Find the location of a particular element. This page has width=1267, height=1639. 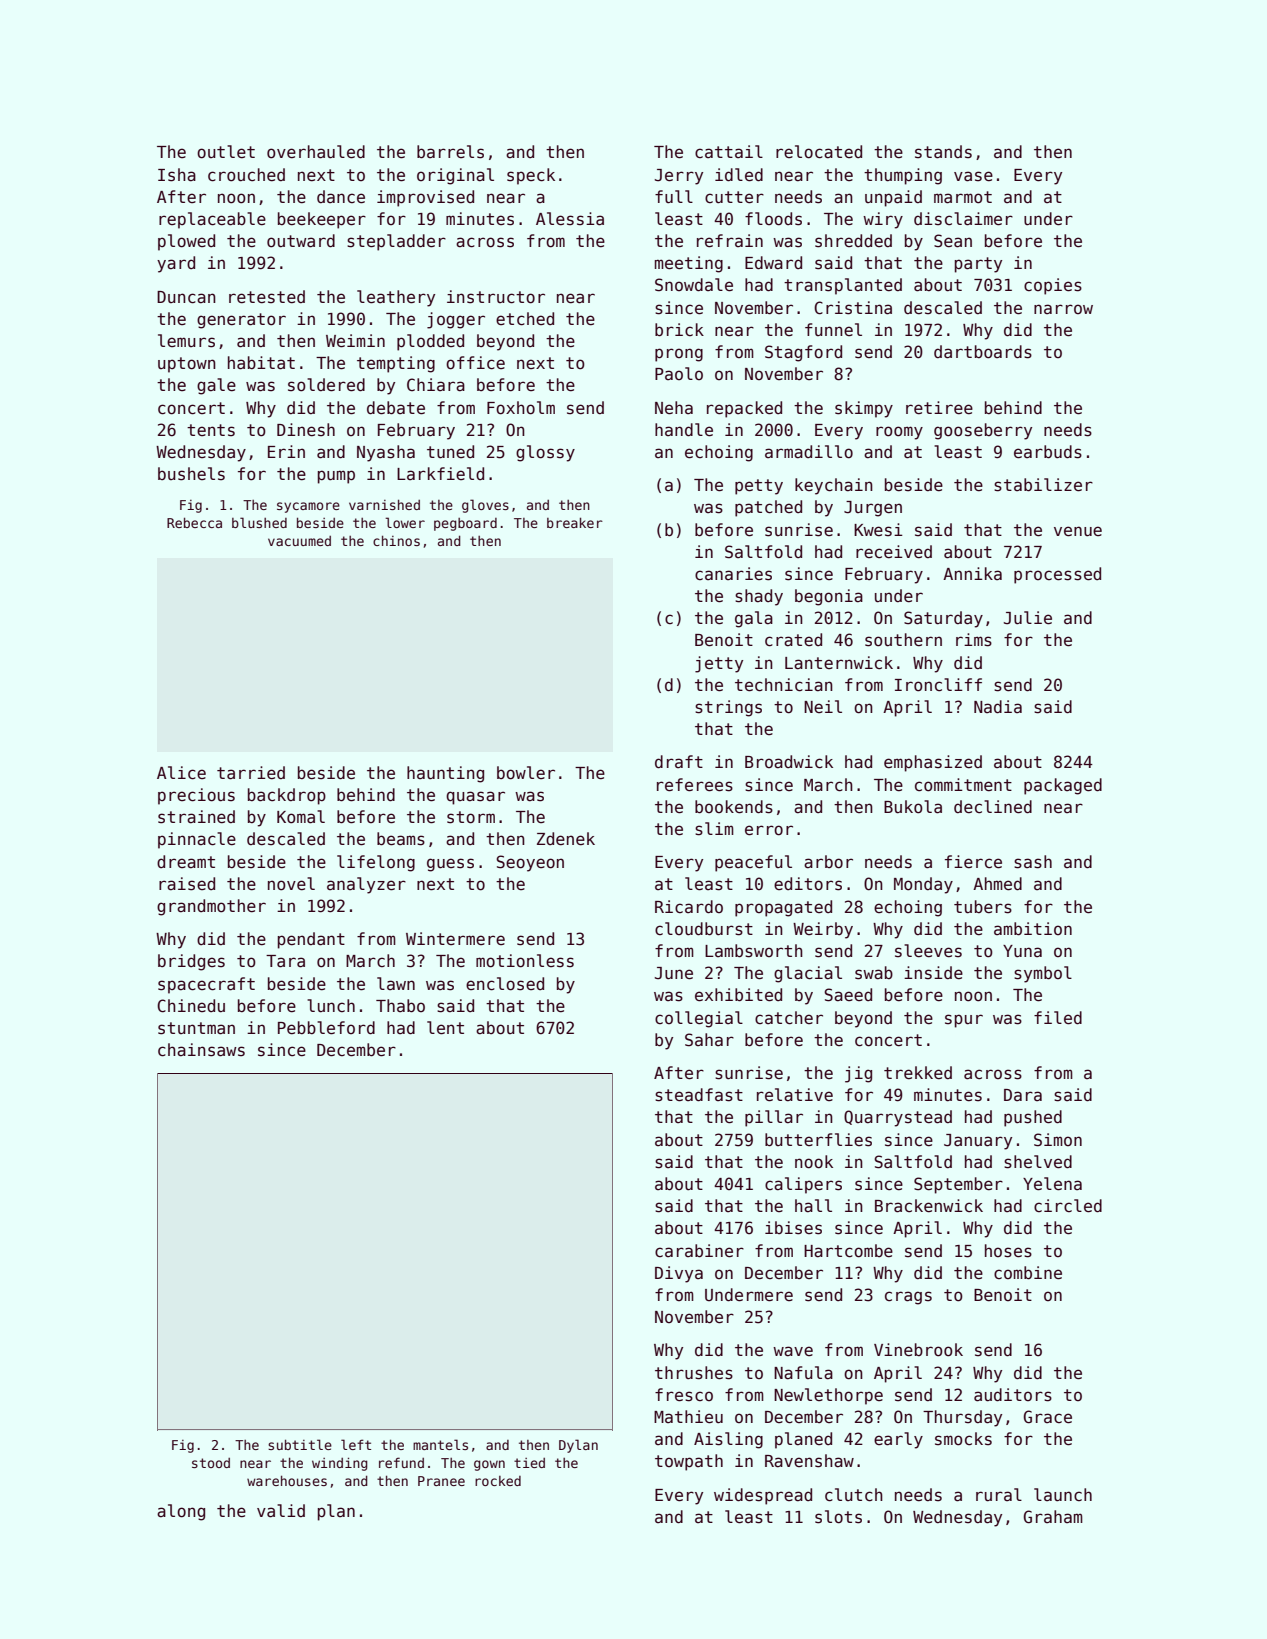

circled is located at coordinates (1068, 1206).
